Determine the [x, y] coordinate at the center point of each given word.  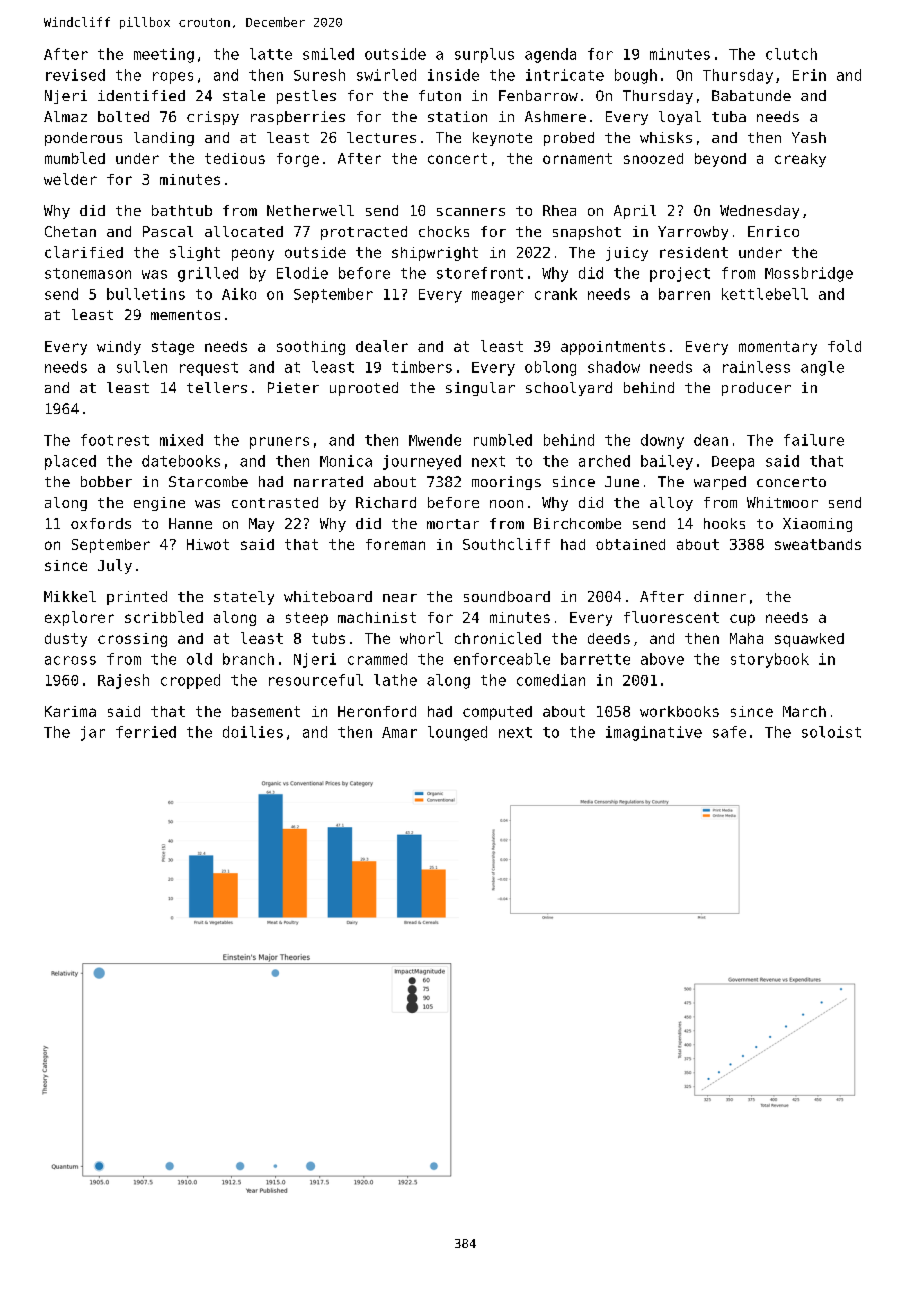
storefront [480, 273]
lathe [395, 680]
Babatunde [751, 95]
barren [684, 294]
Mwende [435, 440]
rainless [756, 367]
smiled [328, 54]
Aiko [239, 294]
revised [75, 75]
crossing [132, 640]
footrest [115, 440]
